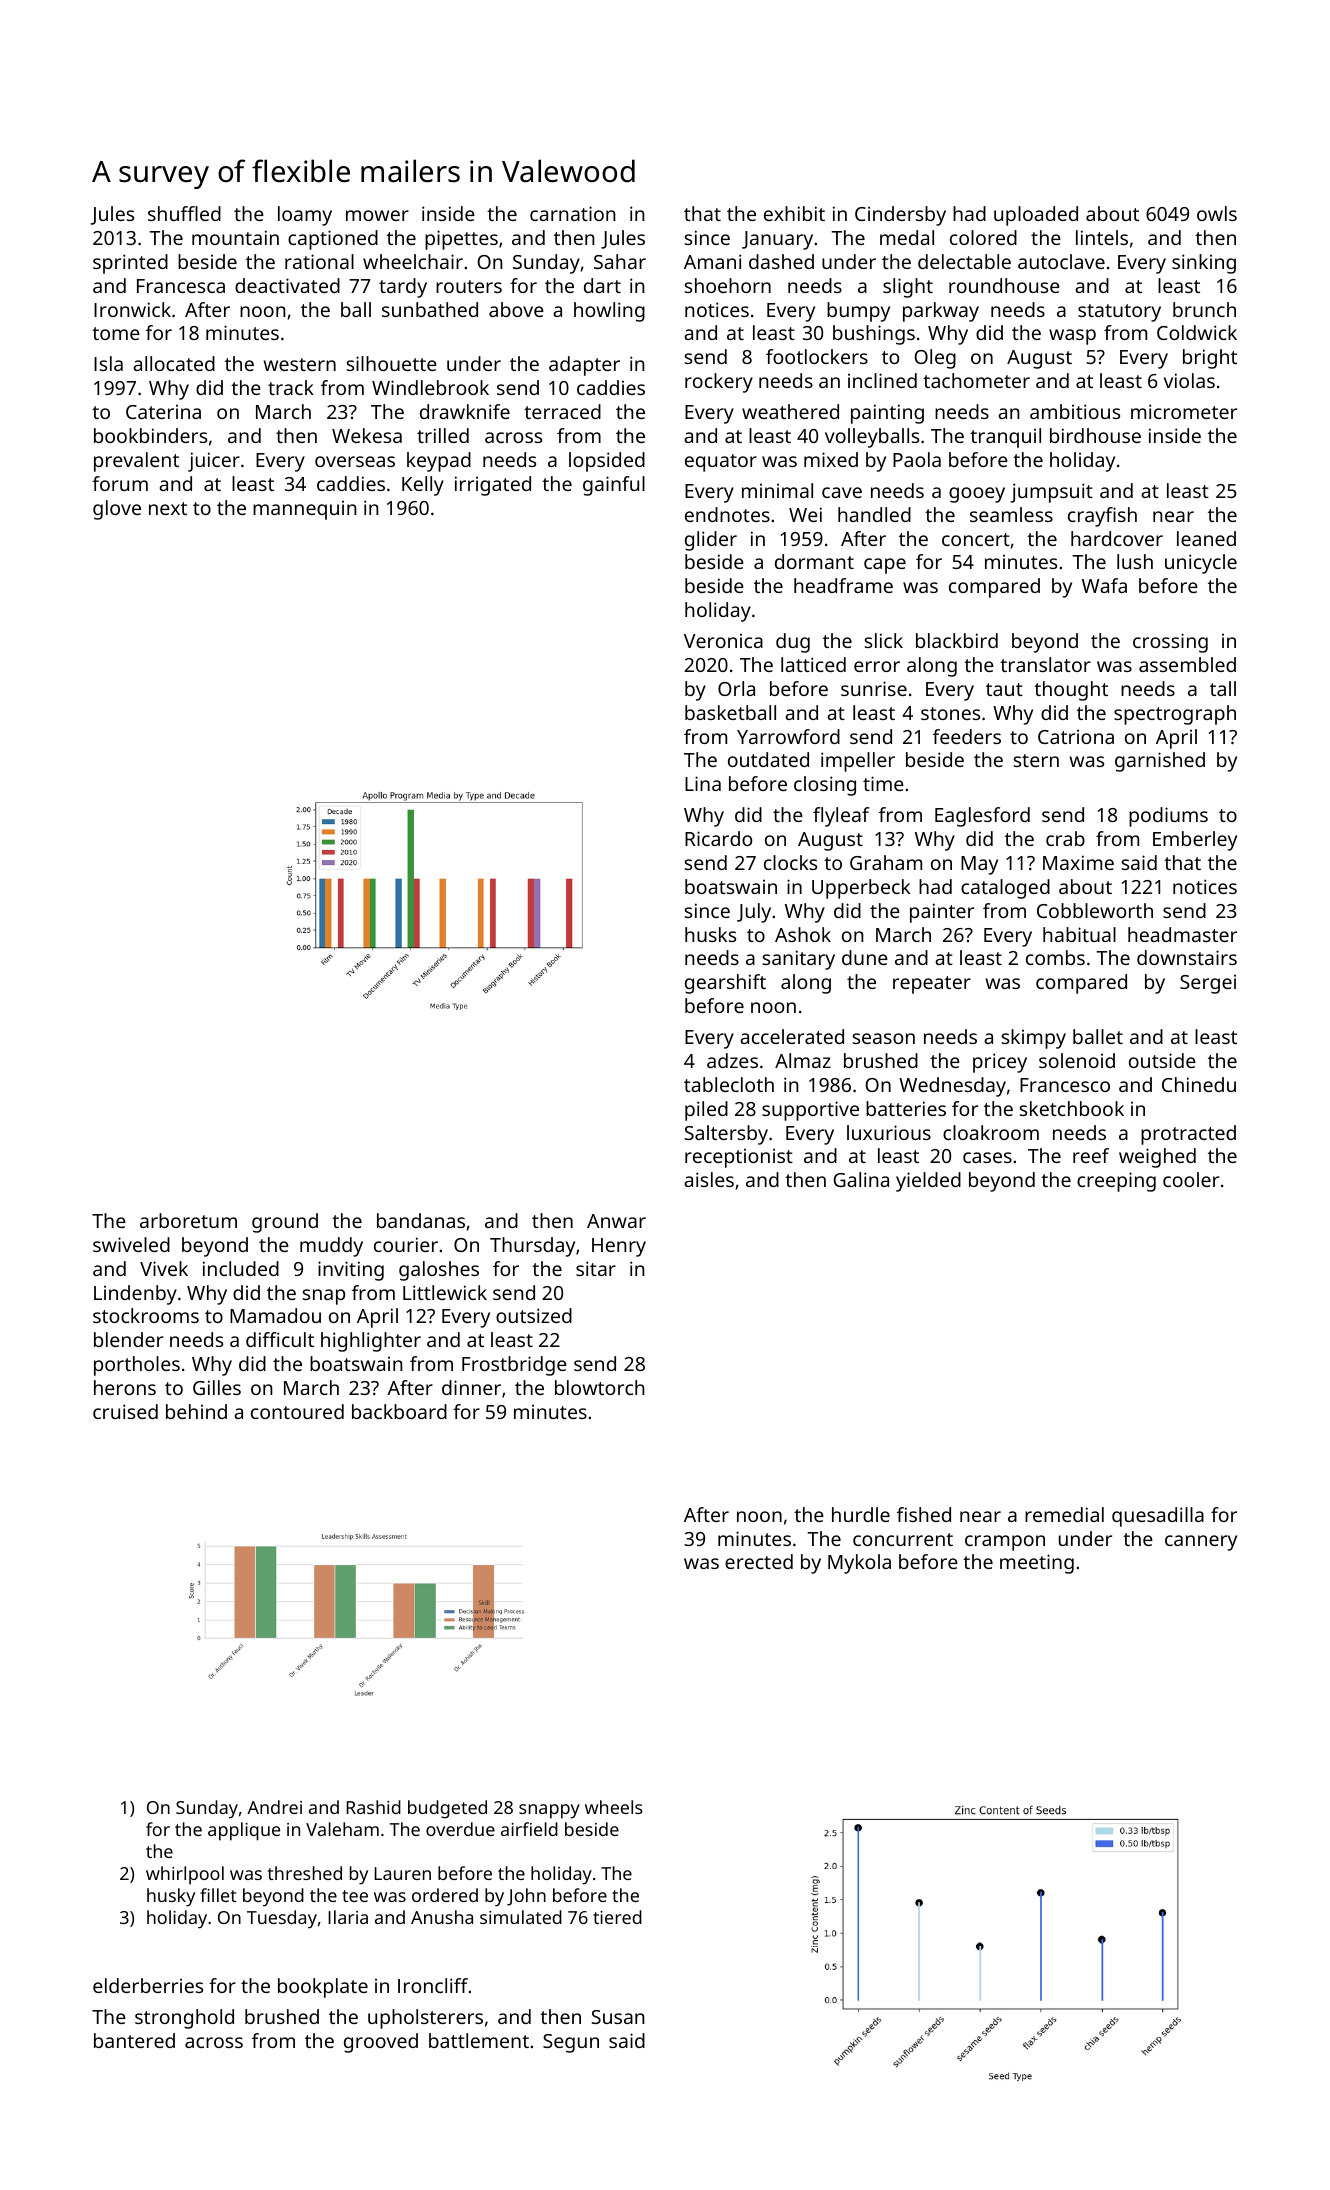 This document has width=1330, height=2190. Describe the element at coordinates (1045, 664) in the document. I see `translator` at that location.
